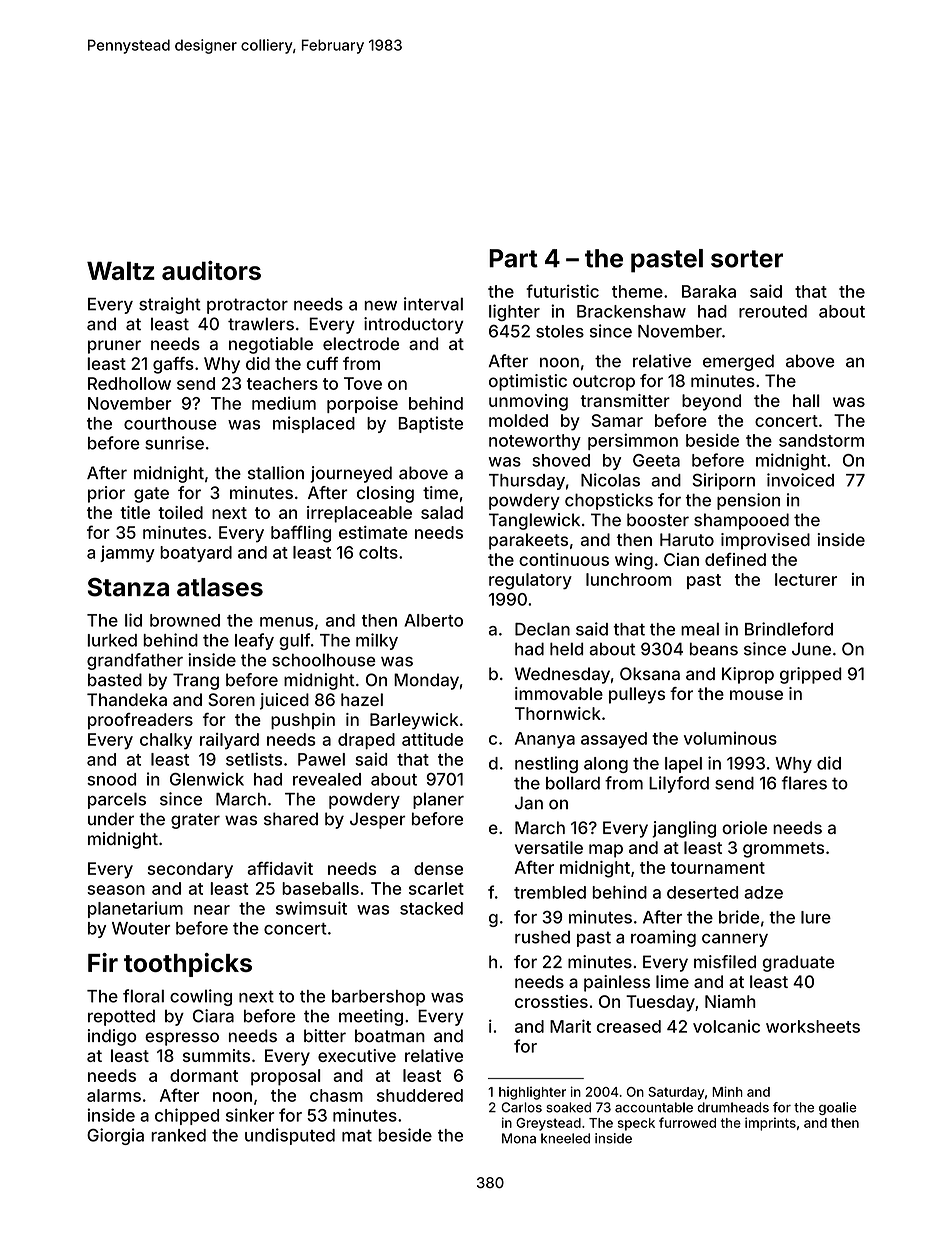 Image resolution: width=952 pixels, height=1233 pixels. I want to click on undisputed, so click(290, 1136).
